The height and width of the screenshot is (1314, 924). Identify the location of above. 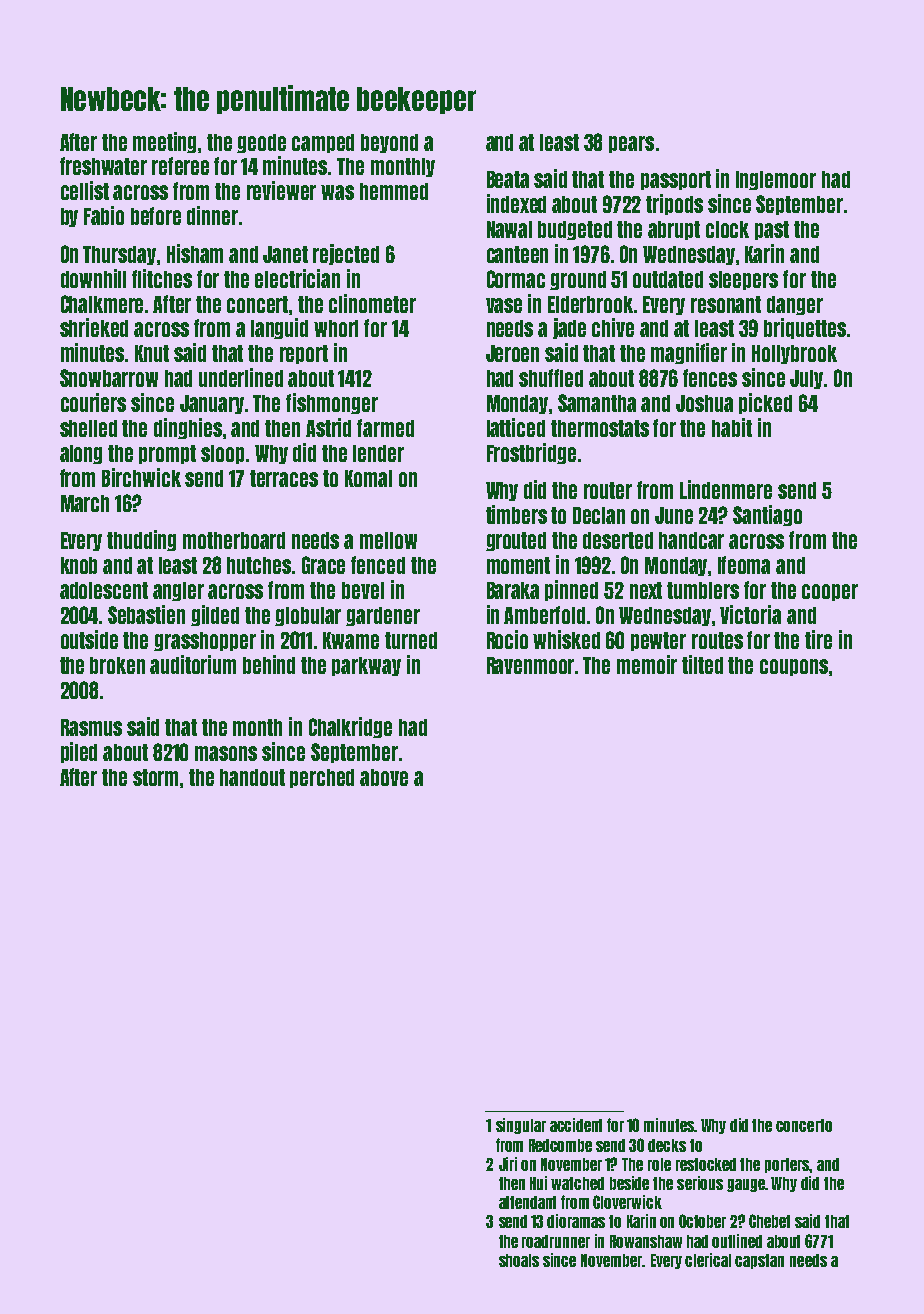
(384, 777).
